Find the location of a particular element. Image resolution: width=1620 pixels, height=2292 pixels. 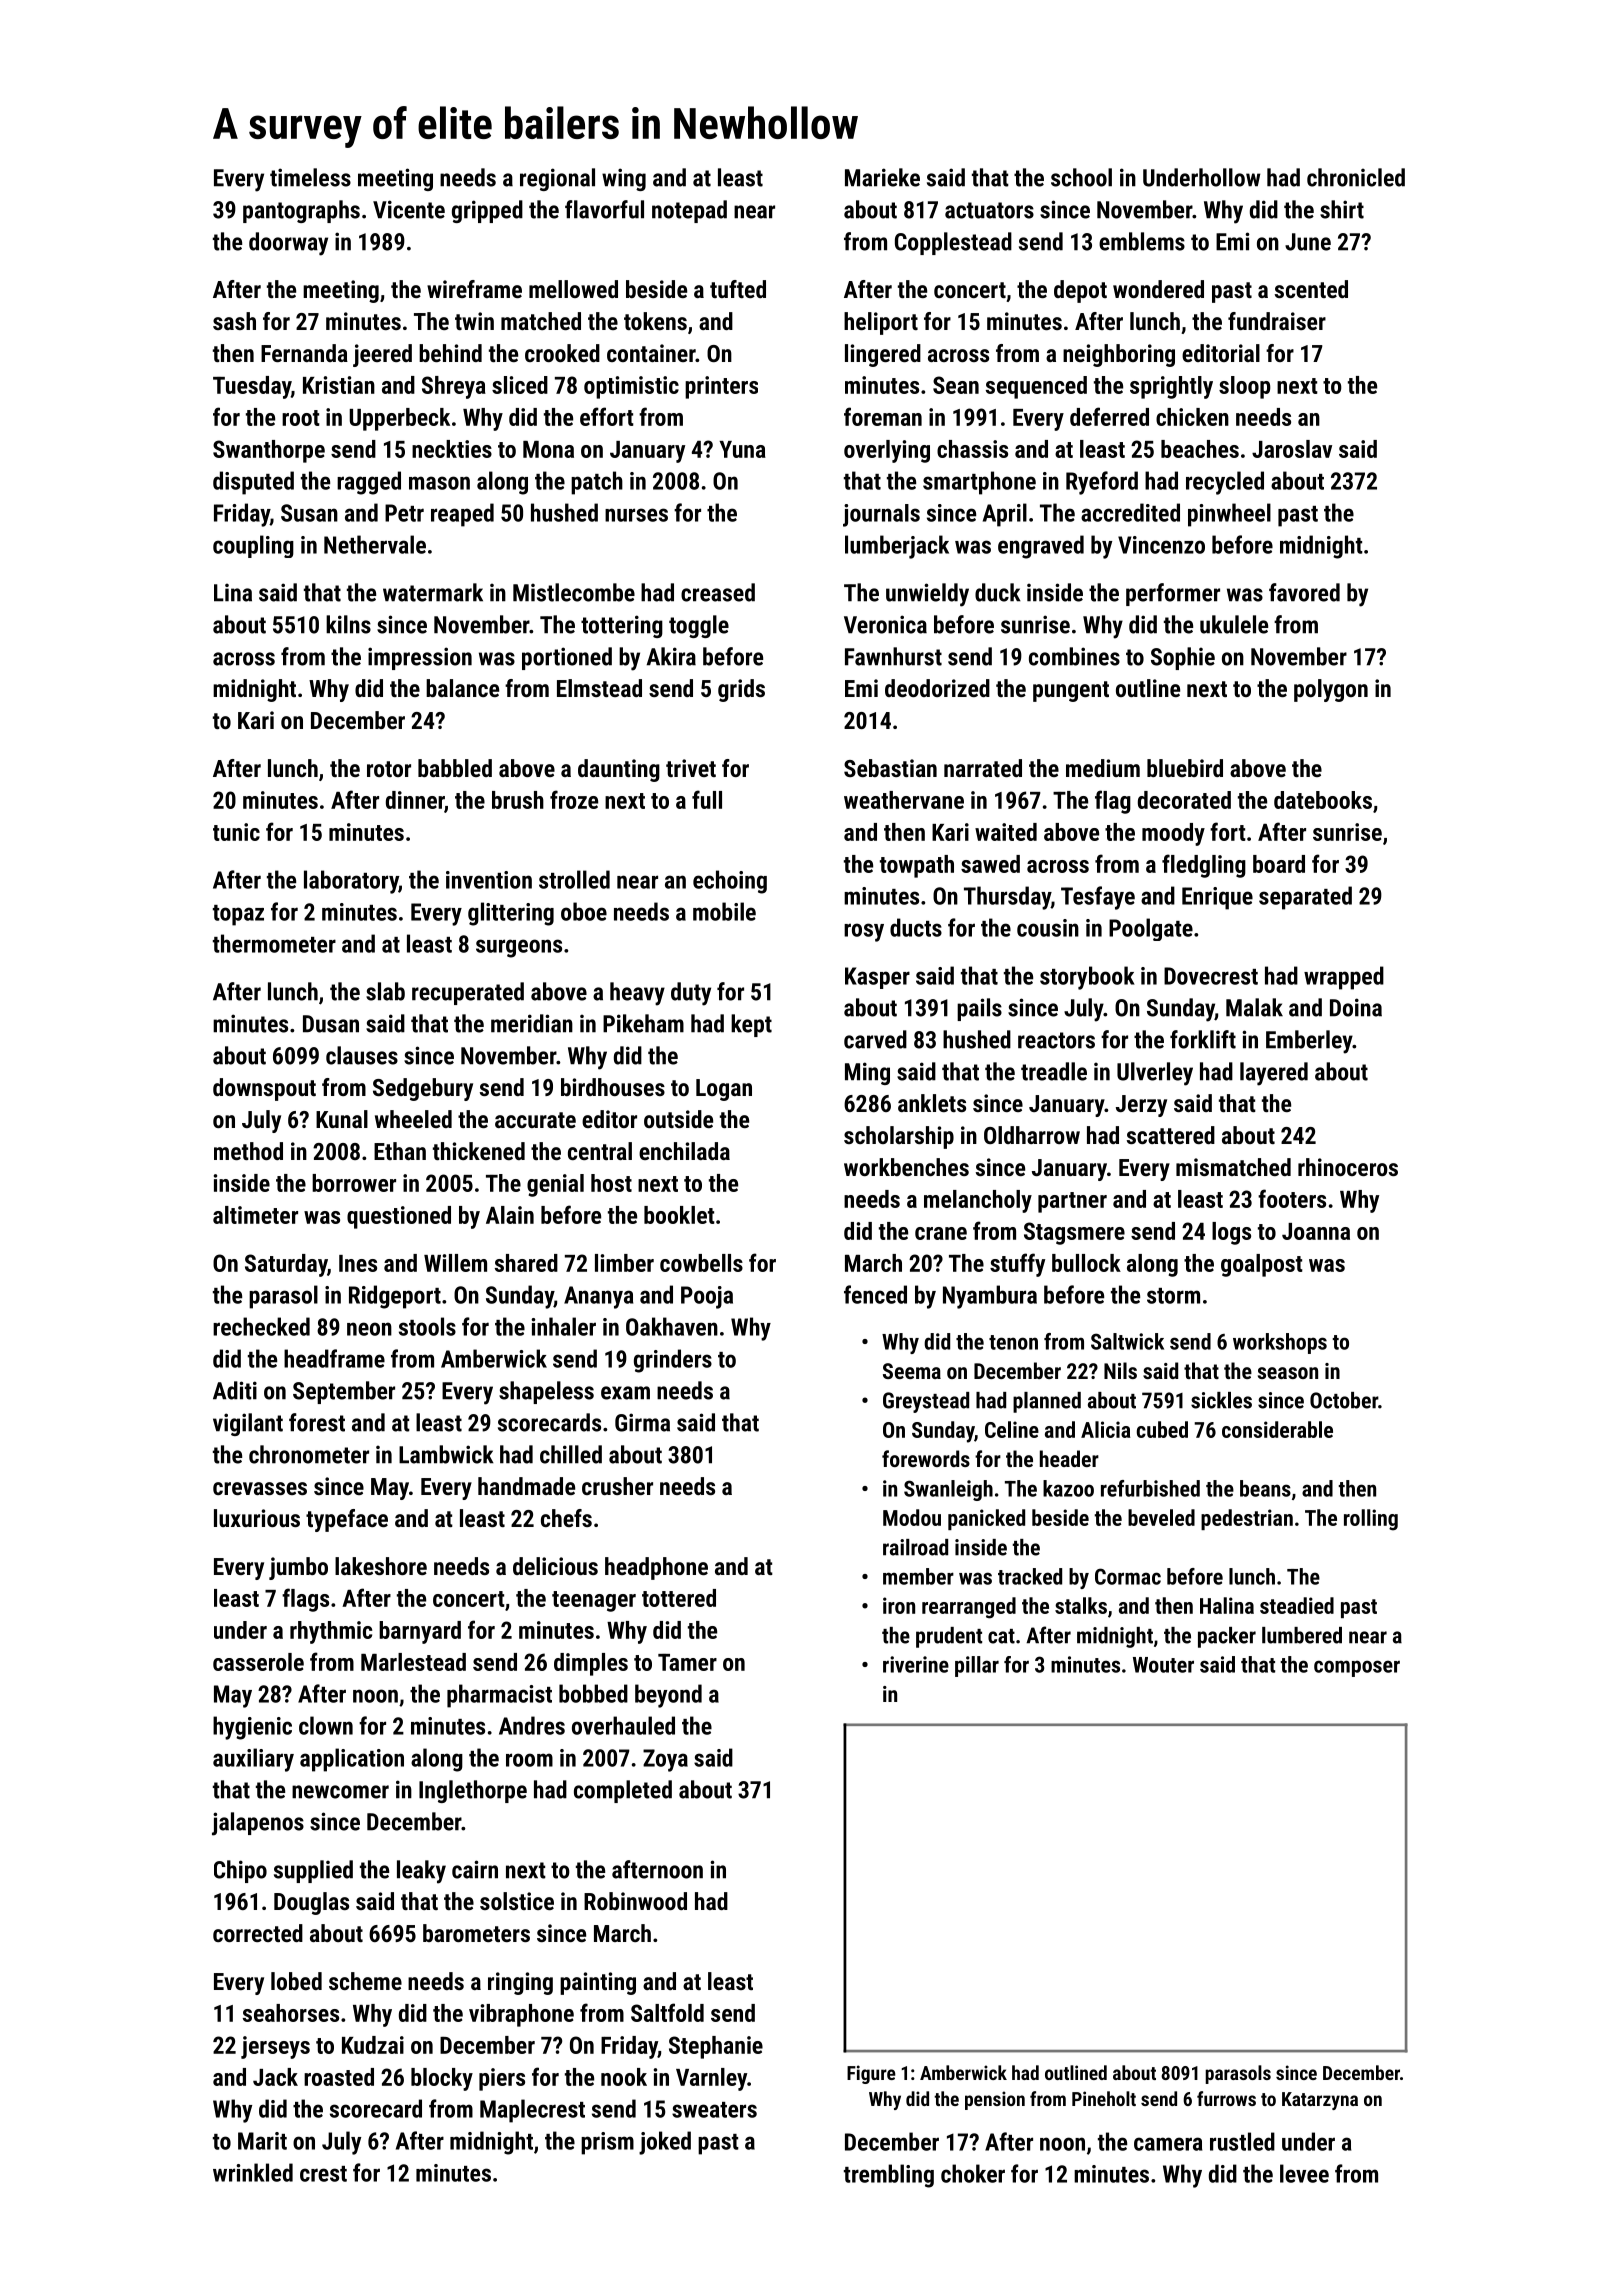

Marieke is located at coordinates (882, 177).
